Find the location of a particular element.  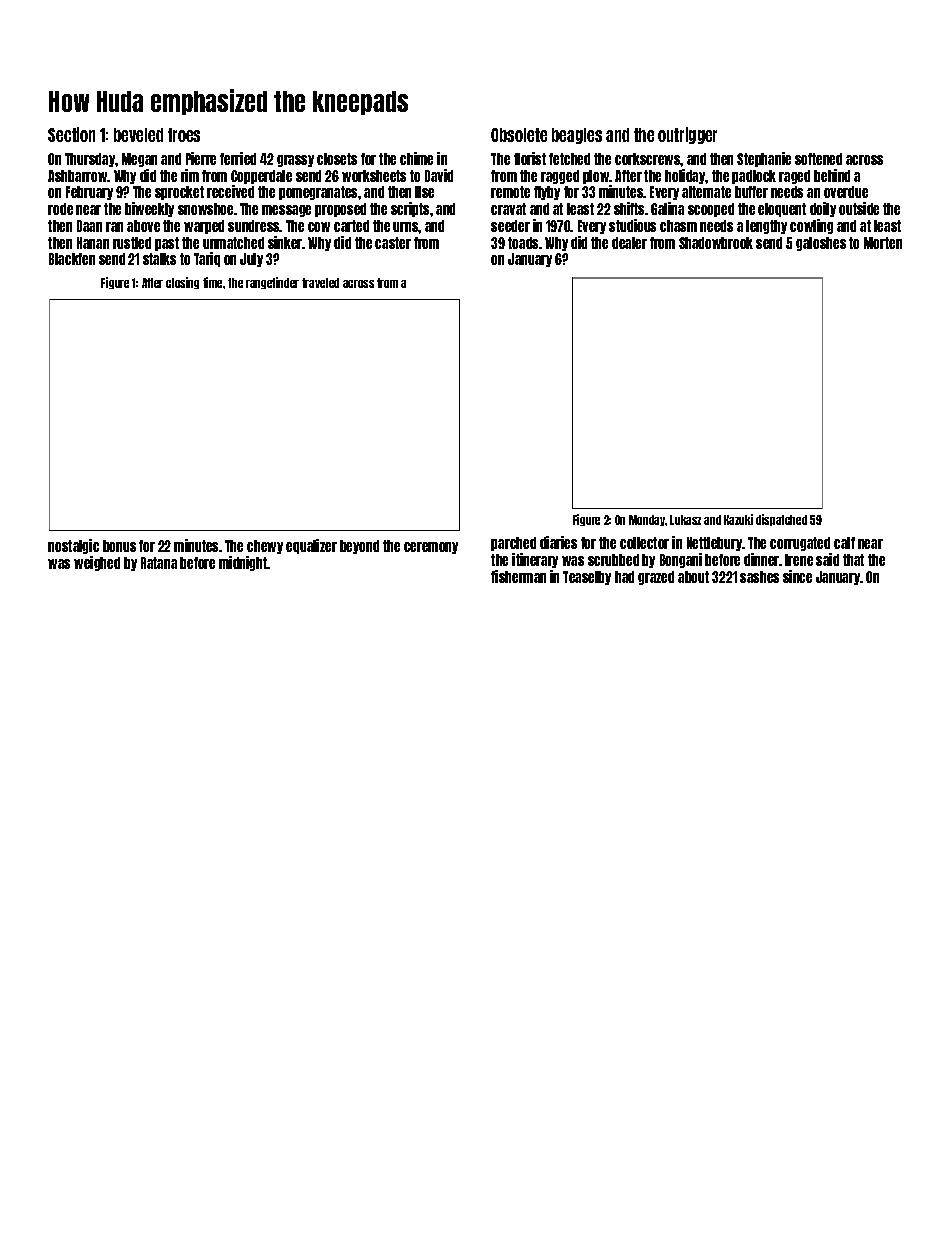

closets is located at coordinates (337, 159).
